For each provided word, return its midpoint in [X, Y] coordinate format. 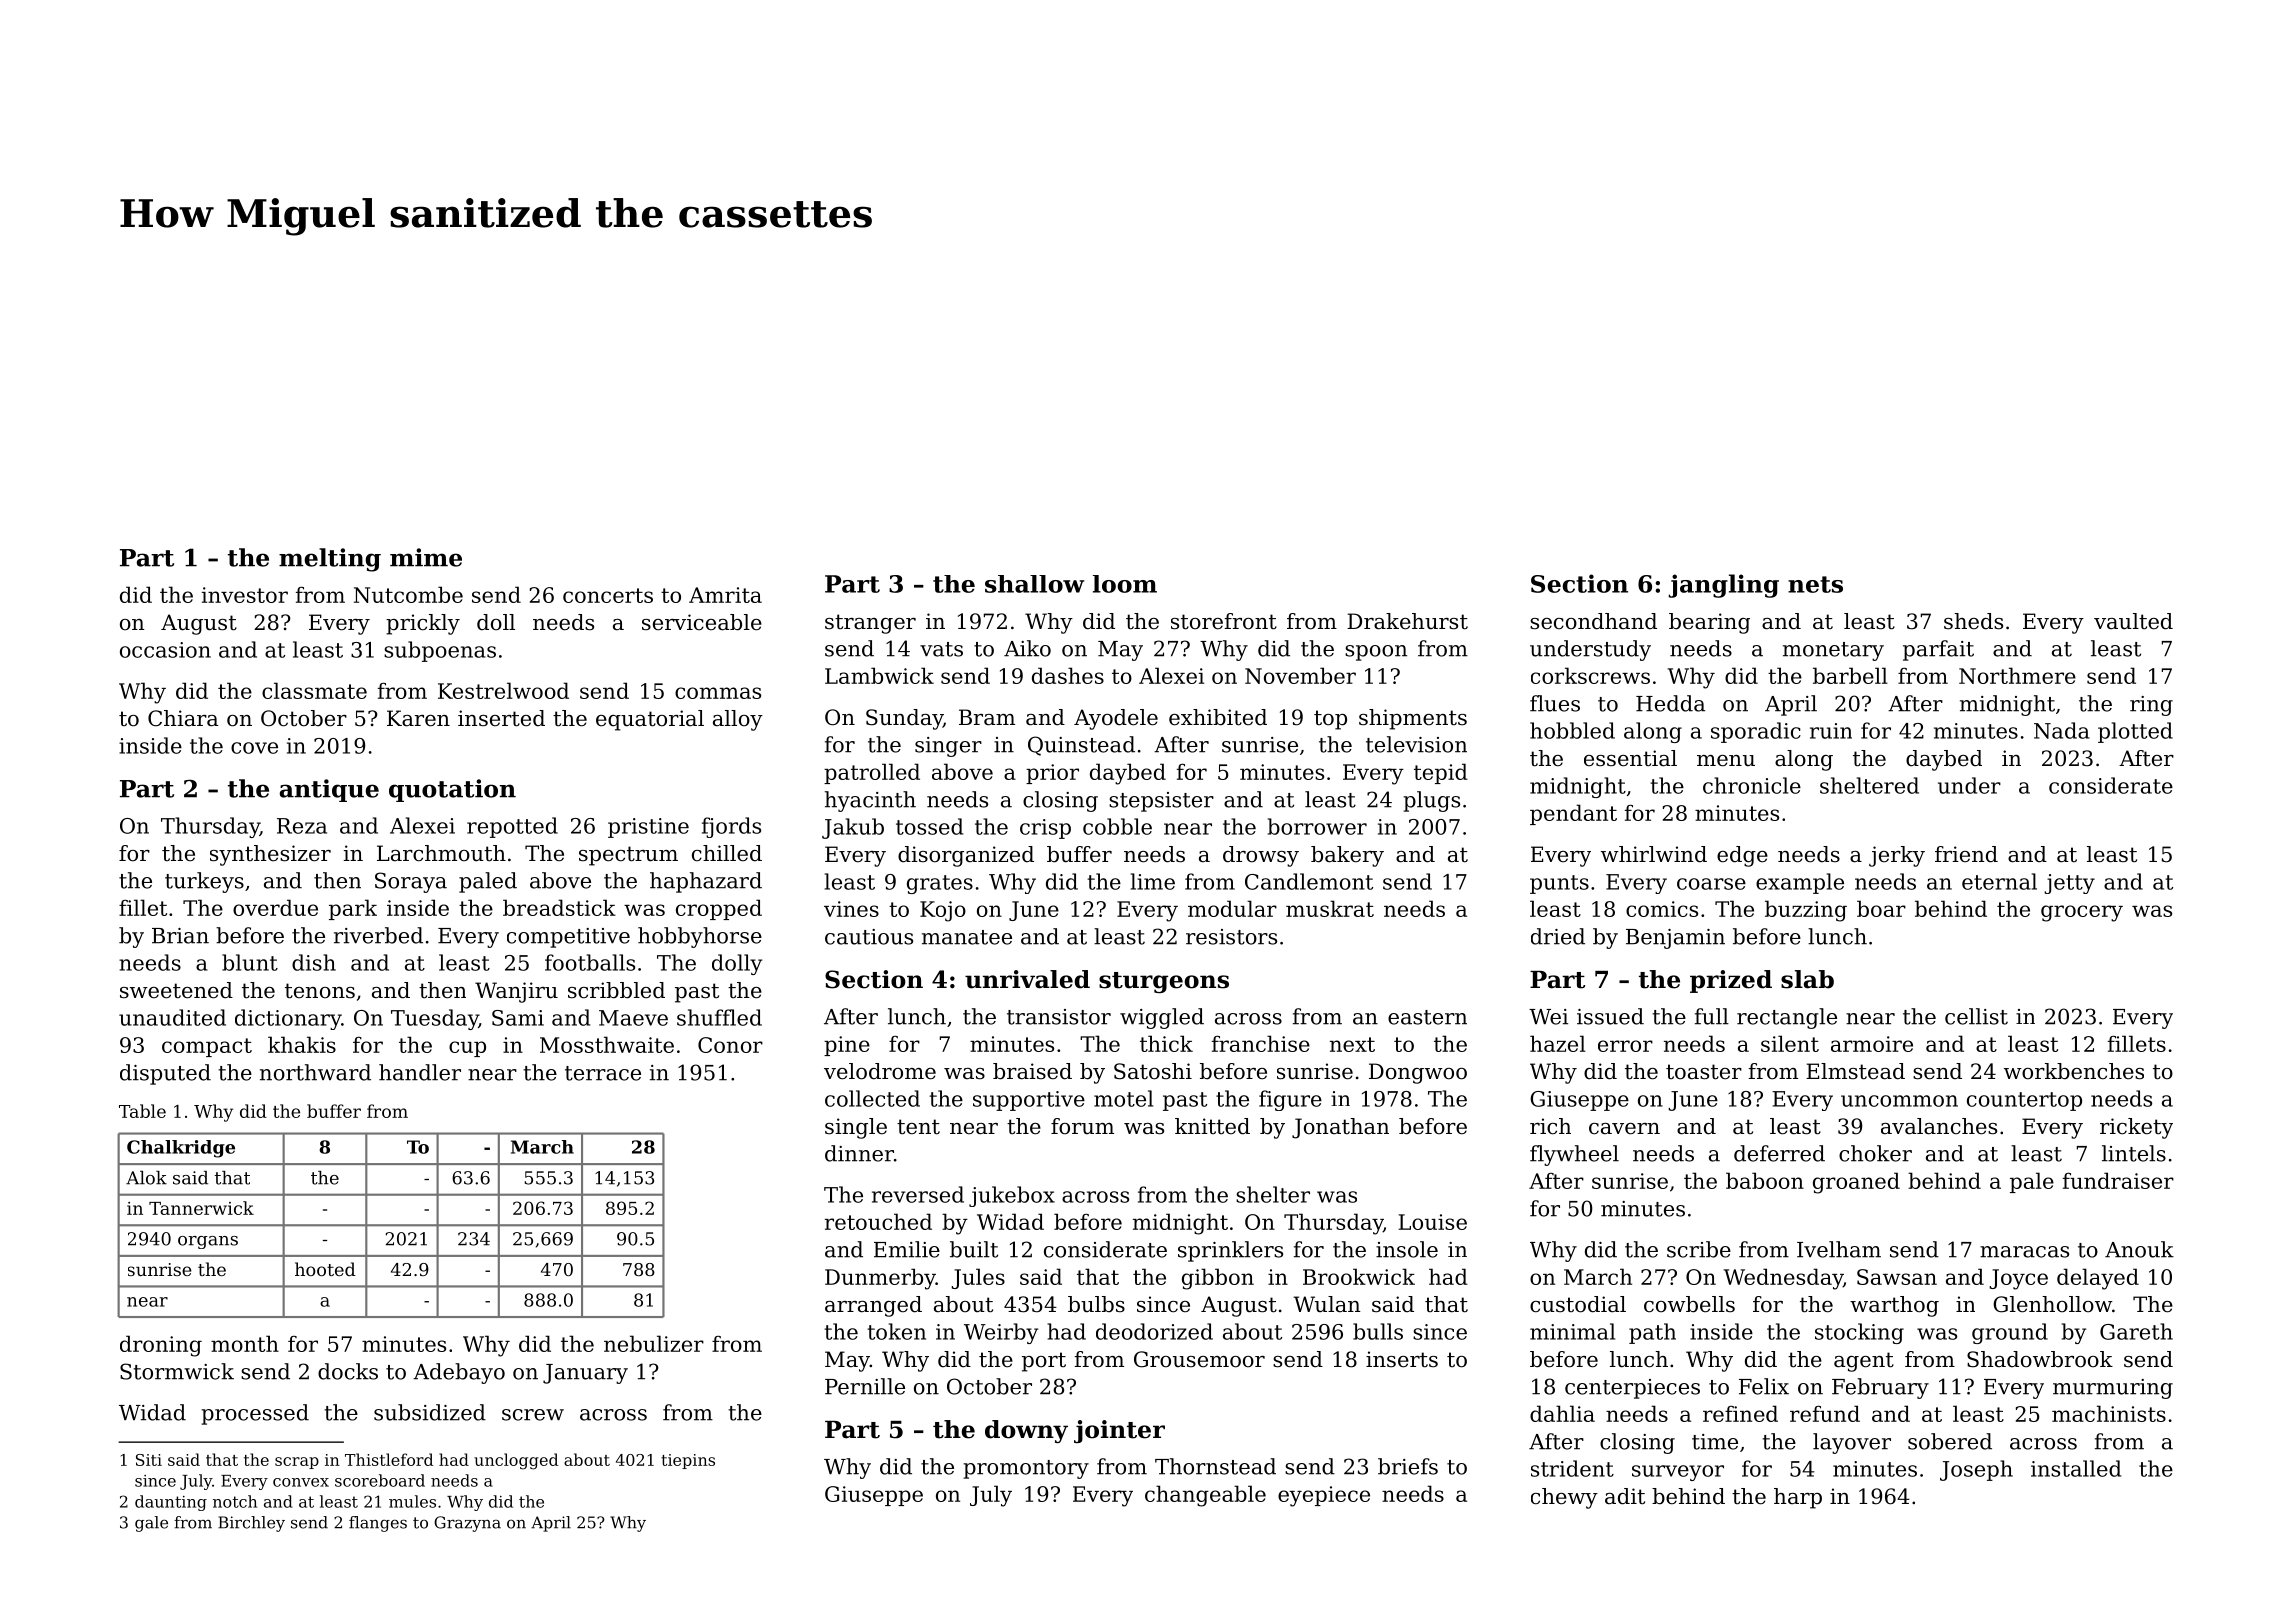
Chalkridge [181, 1149]
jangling [1723, 586]
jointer [1119, 1431]
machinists [2109, 1413]
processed [255, 1414]
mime [426, 557]
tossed [929, 826]
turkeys [204, 882]
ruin [1831, 731]
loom [1125, 584]
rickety [2136, 1128]
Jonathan [1340, 1128]
